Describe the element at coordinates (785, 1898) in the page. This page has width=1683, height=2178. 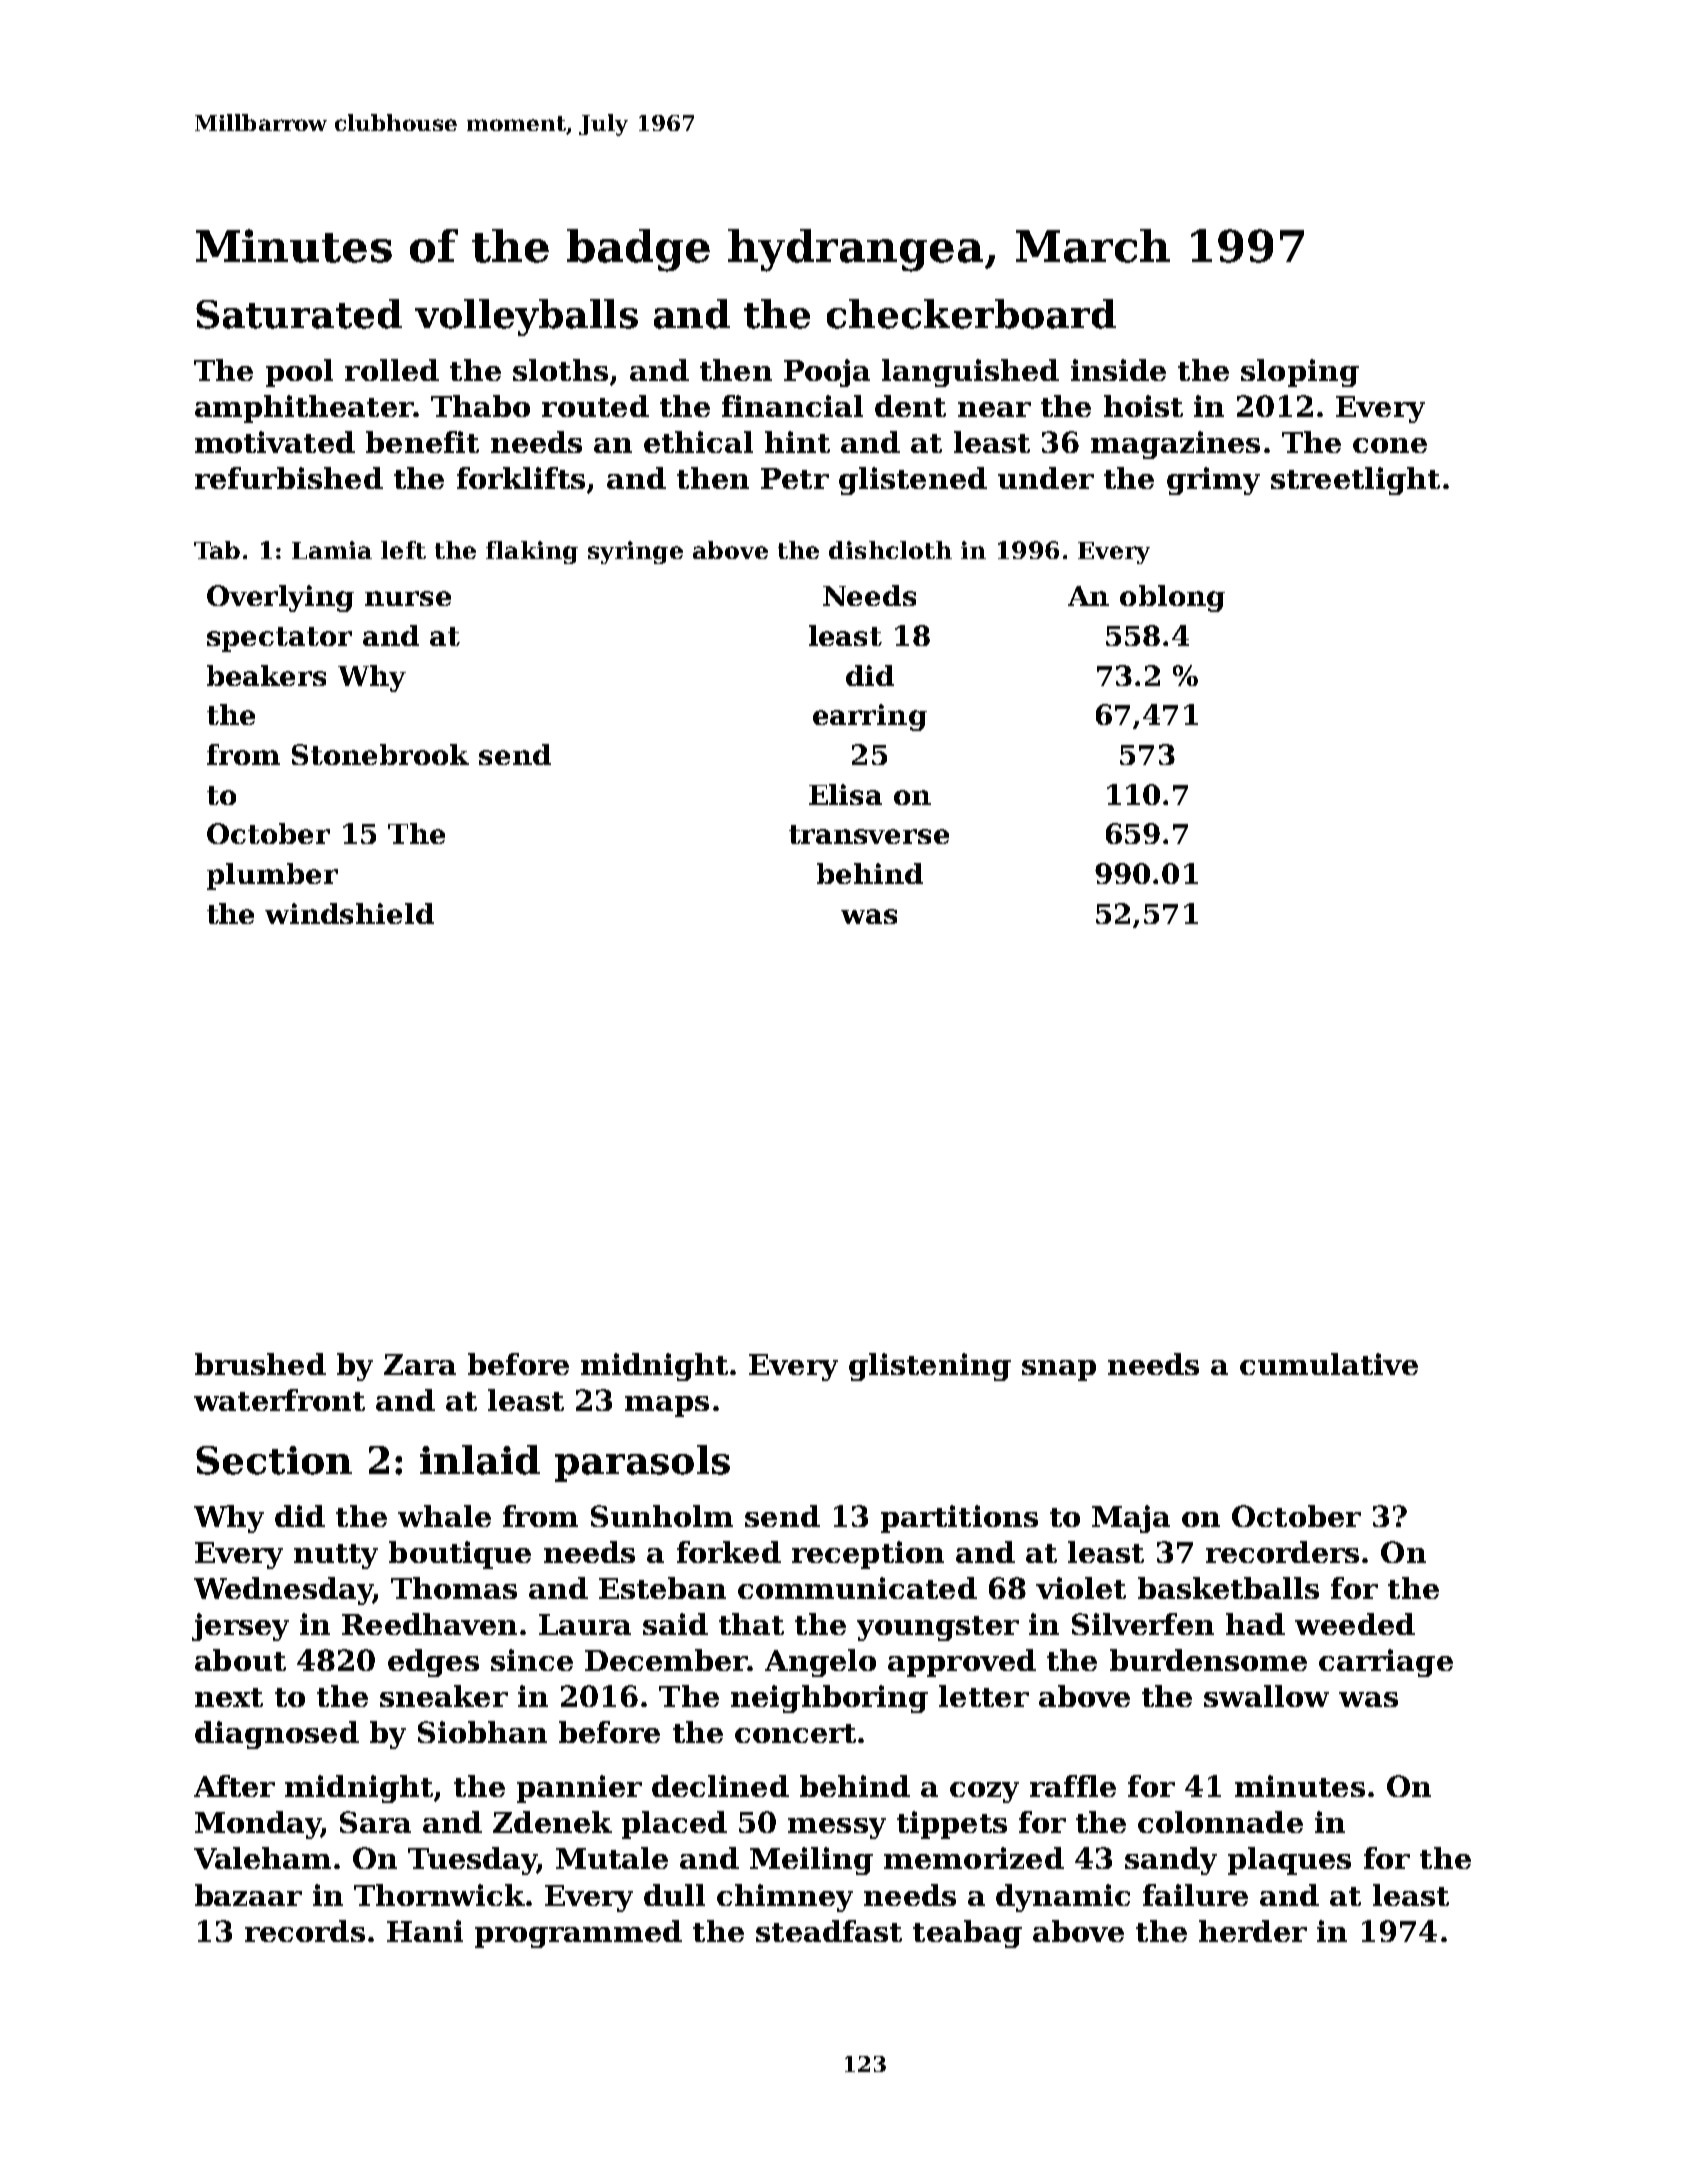
I see `chimney` at that location.
